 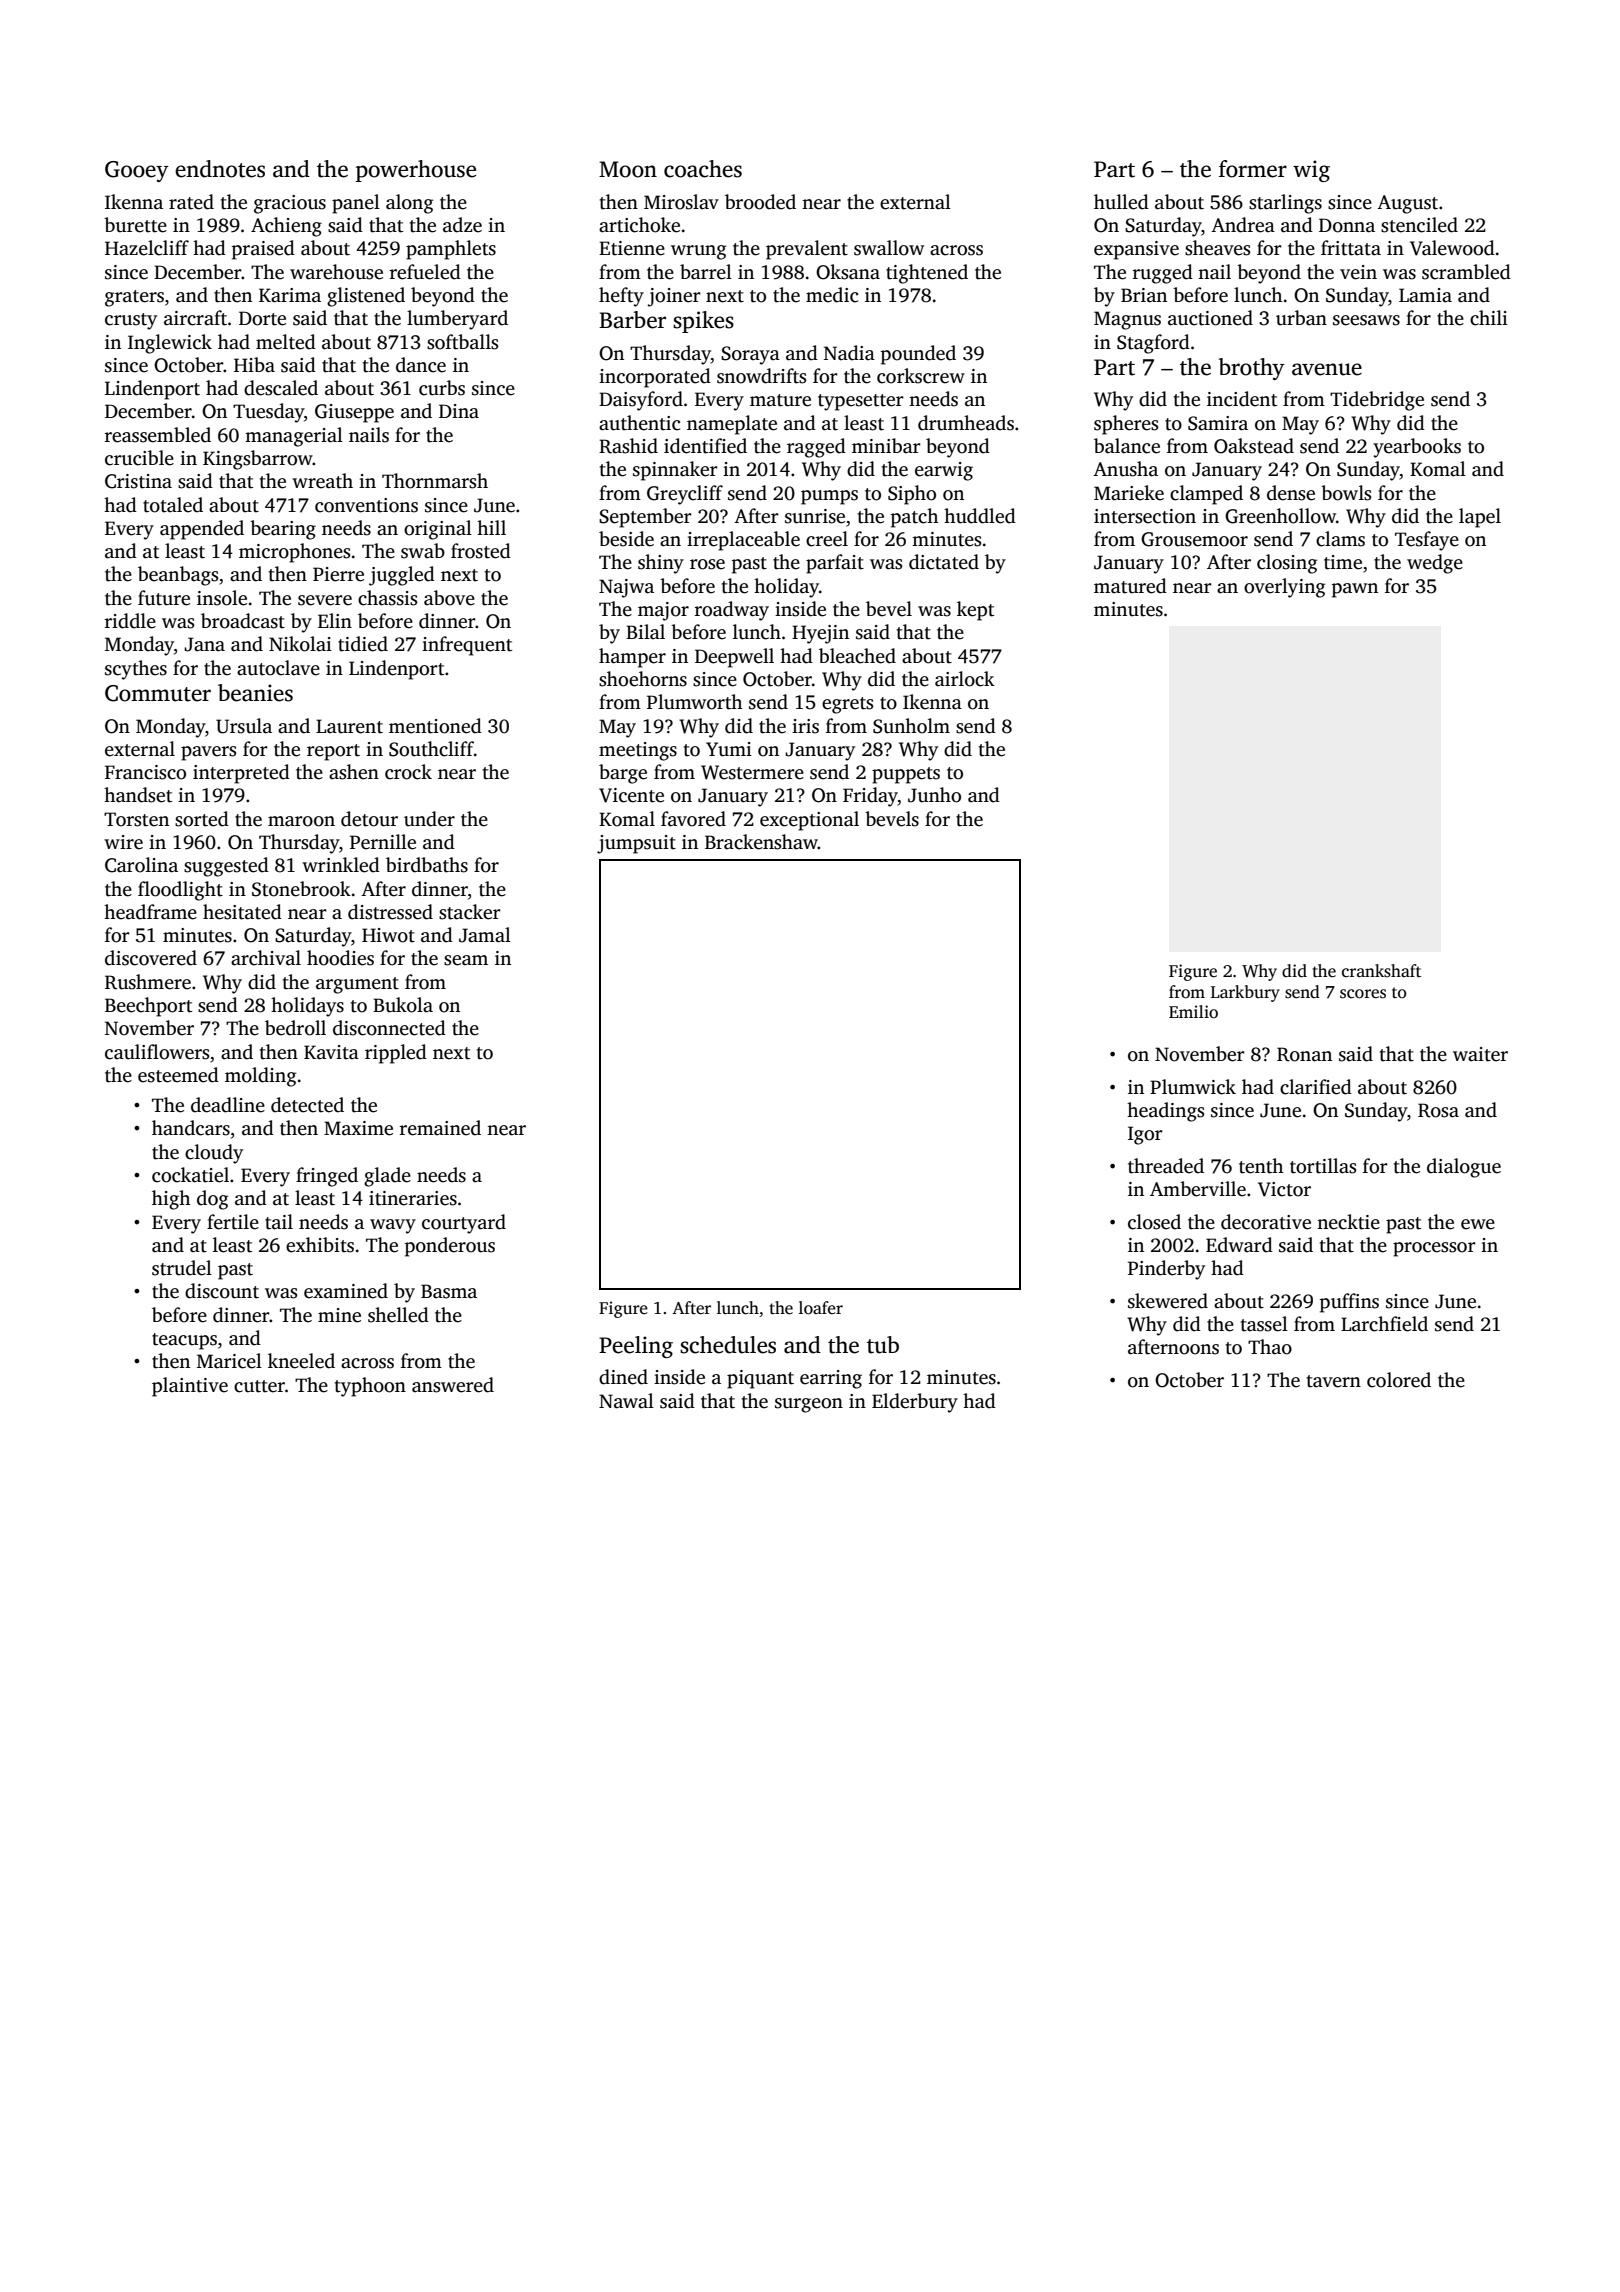 I want to click on former, so click(x=1253, y=169).
